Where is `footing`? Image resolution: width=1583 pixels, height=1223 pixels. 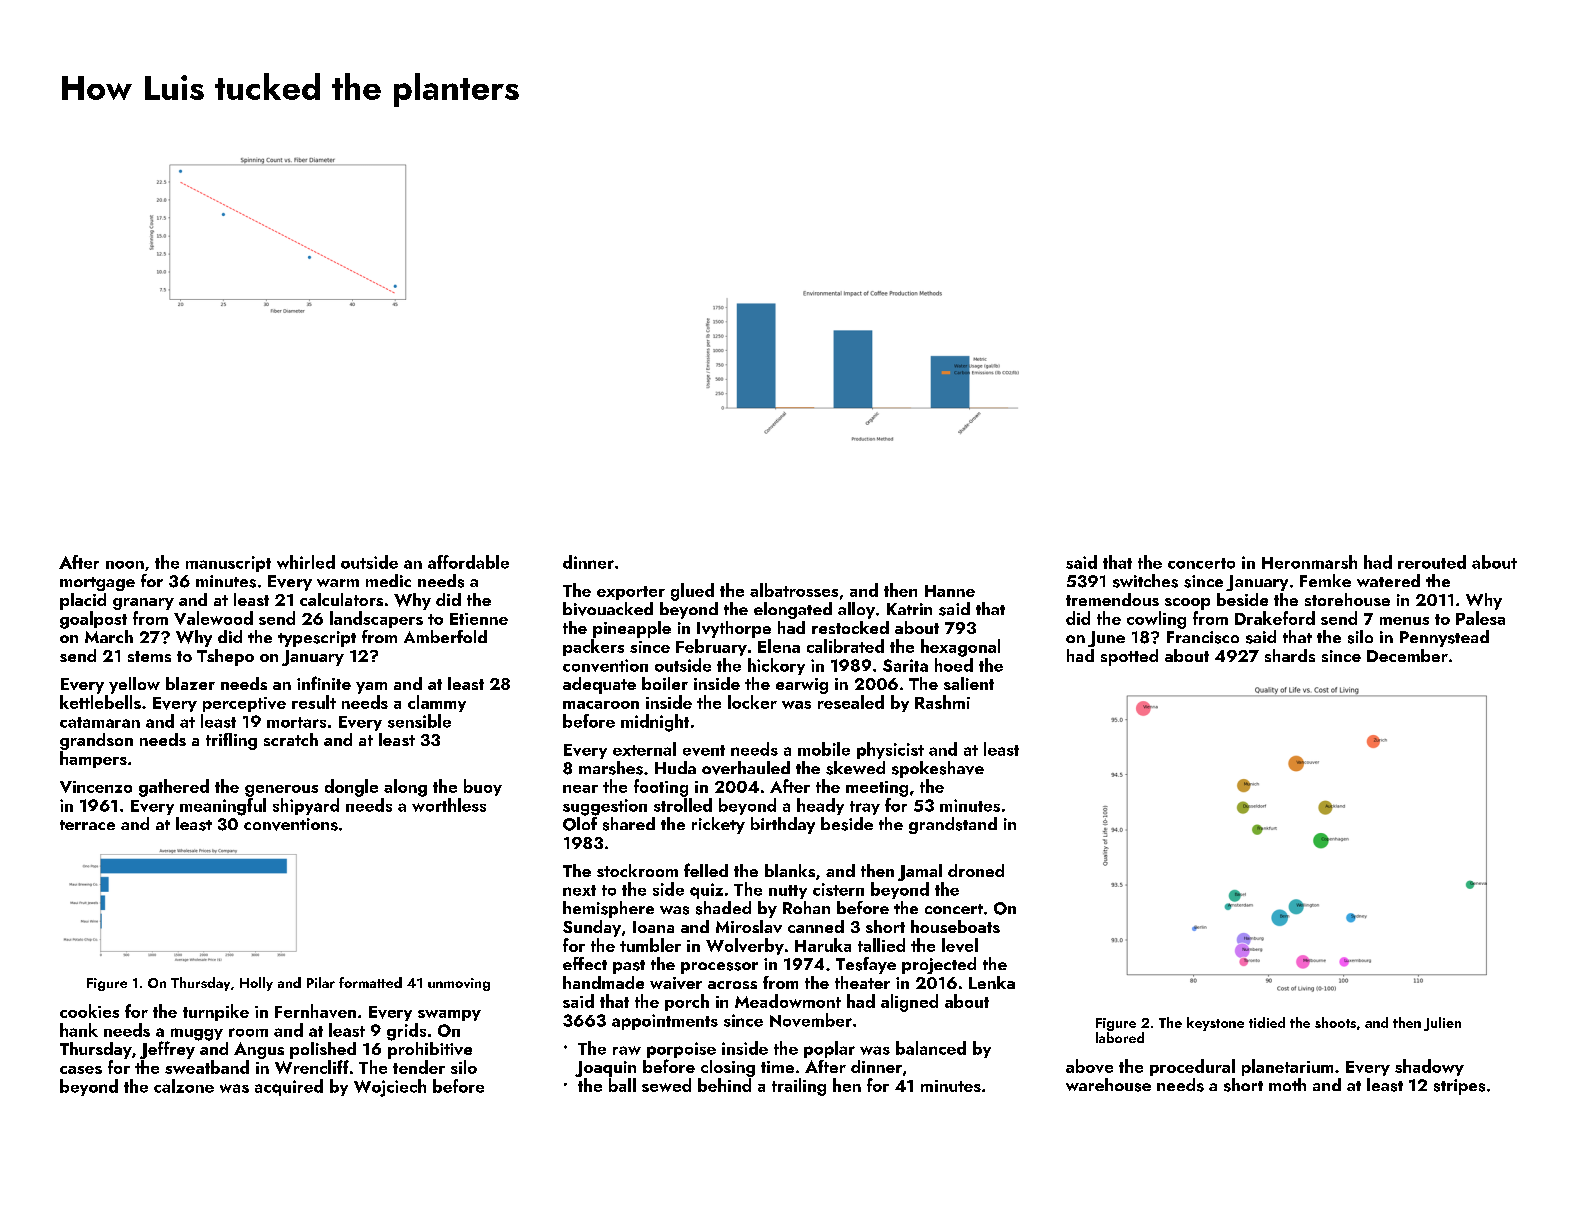 footing is located at coordinates (661, 788).
